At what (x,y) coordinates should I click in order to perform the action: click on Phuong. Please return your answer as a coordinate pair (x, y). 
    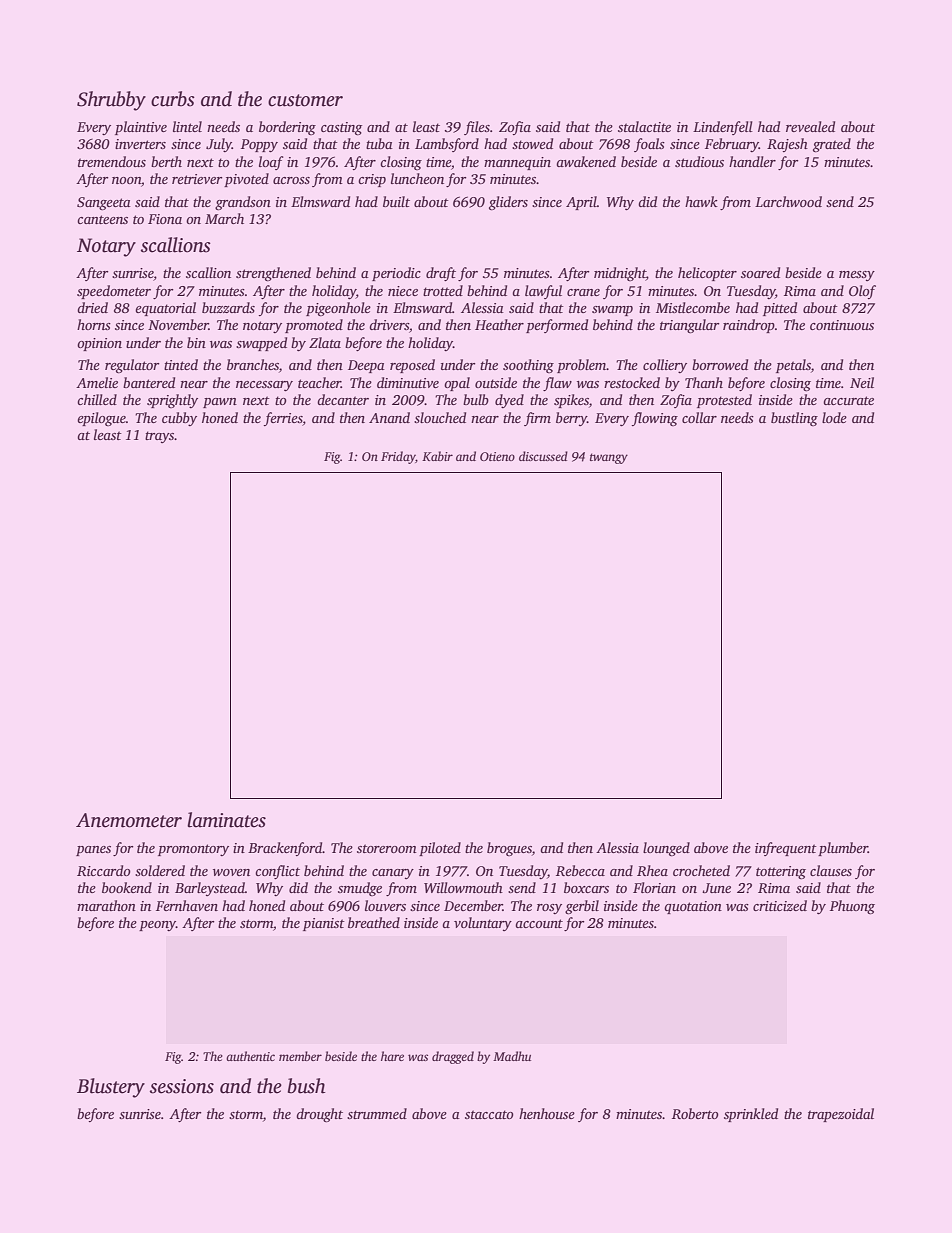
    Looking at the image, I should click on (852, 907).
